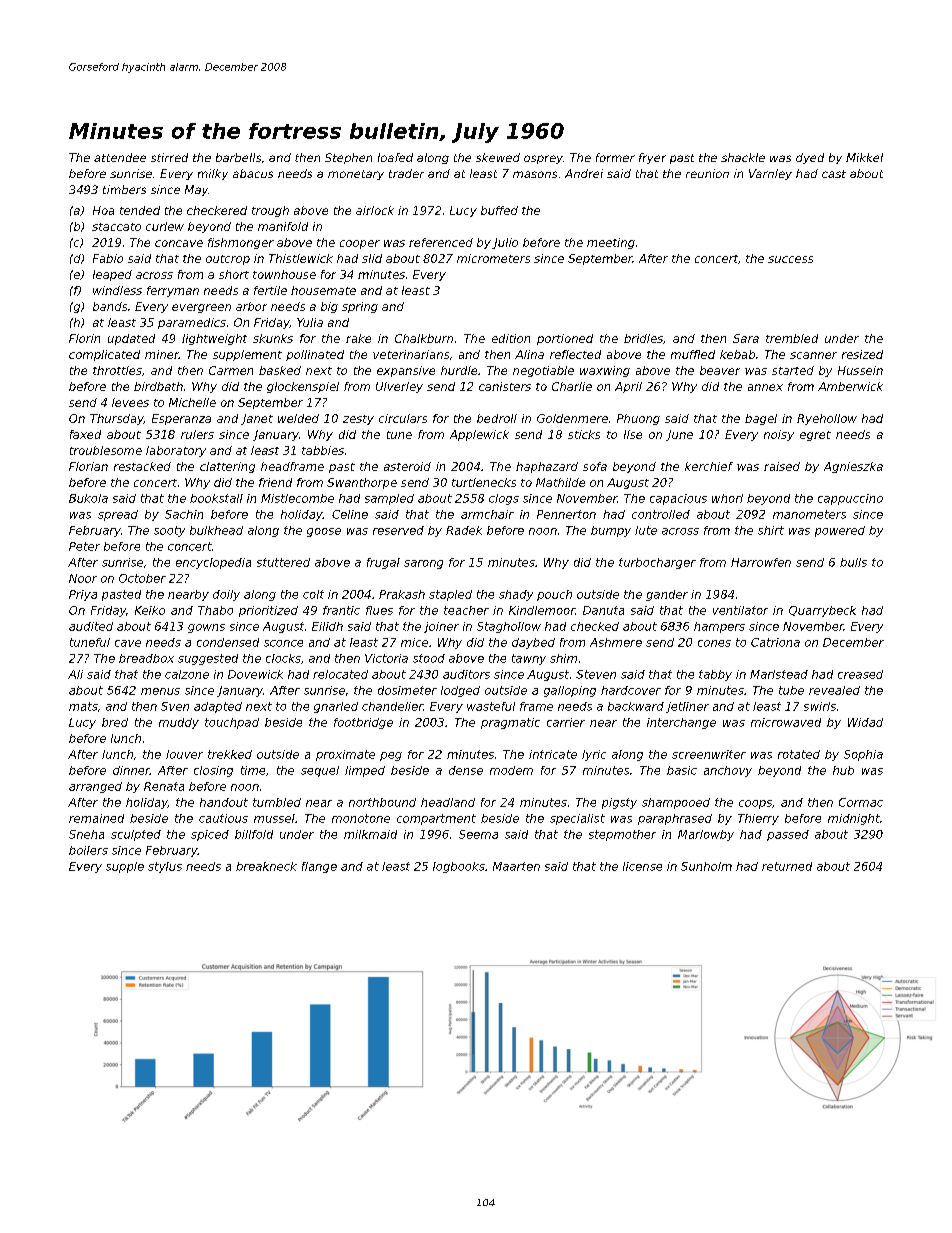 This page has height=1233, width=952. What do you see at coordinates (88, 498) in the page?
I see `Bukola` at bounding box center [88, 498].
